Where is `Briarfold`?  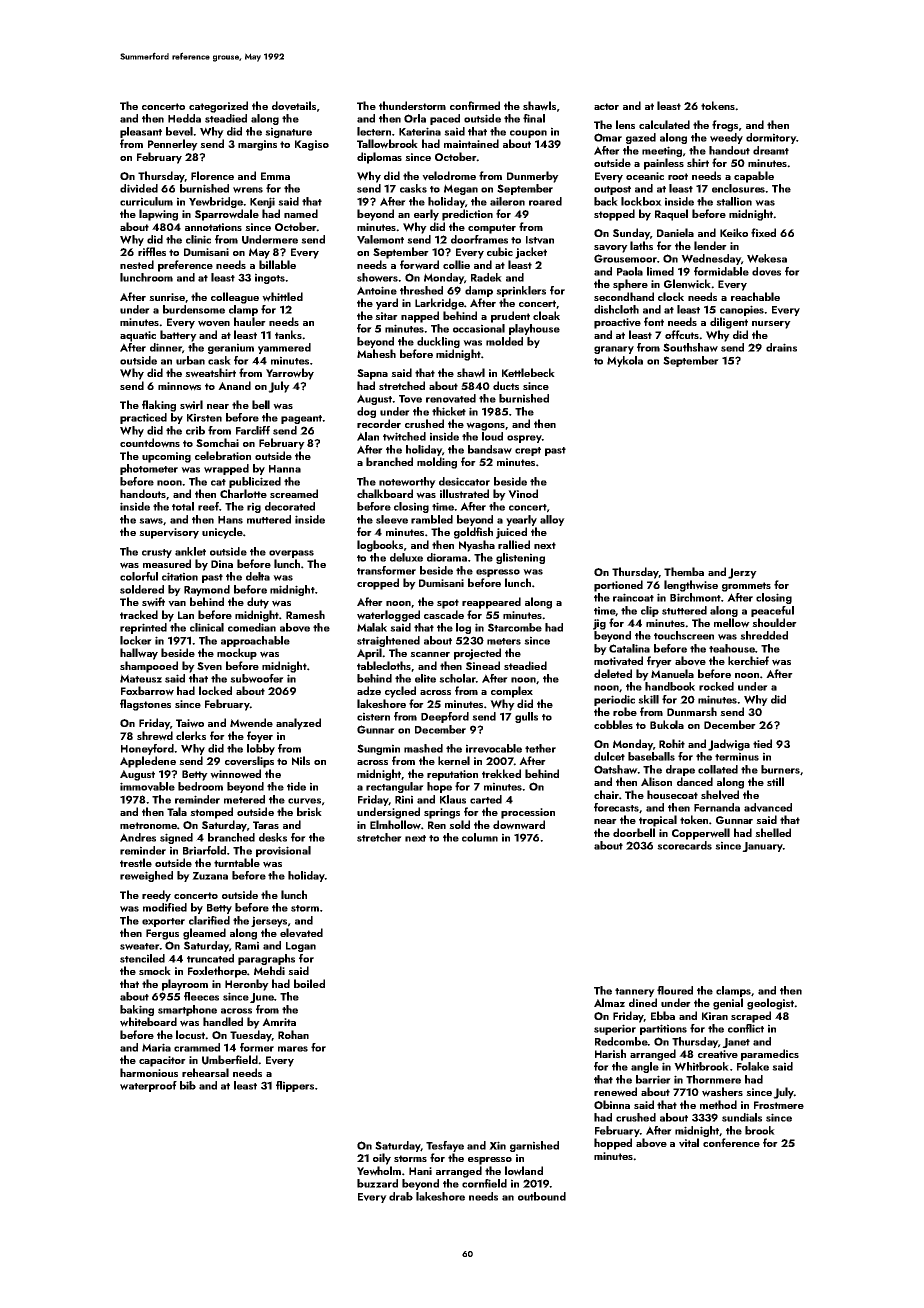
Briarfold is located at coordinates (204, 850).
